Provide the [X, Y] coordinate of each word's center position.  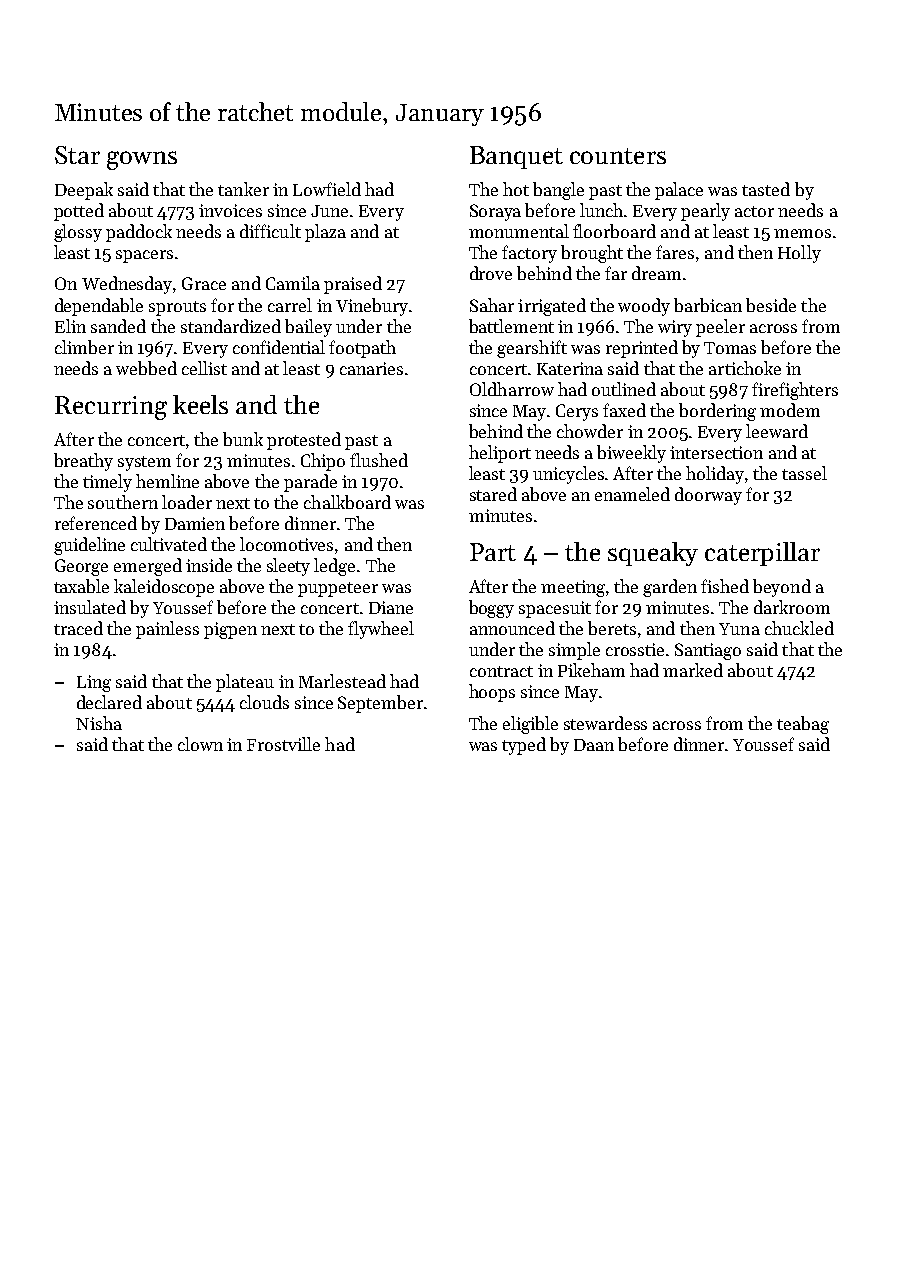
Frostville [283, 744]
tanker [243, 189]
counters [618, 156]
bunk [243, 439]
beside [771, 305]
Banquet [516, 157]
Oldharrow [512, 389]
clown [200, 744]
